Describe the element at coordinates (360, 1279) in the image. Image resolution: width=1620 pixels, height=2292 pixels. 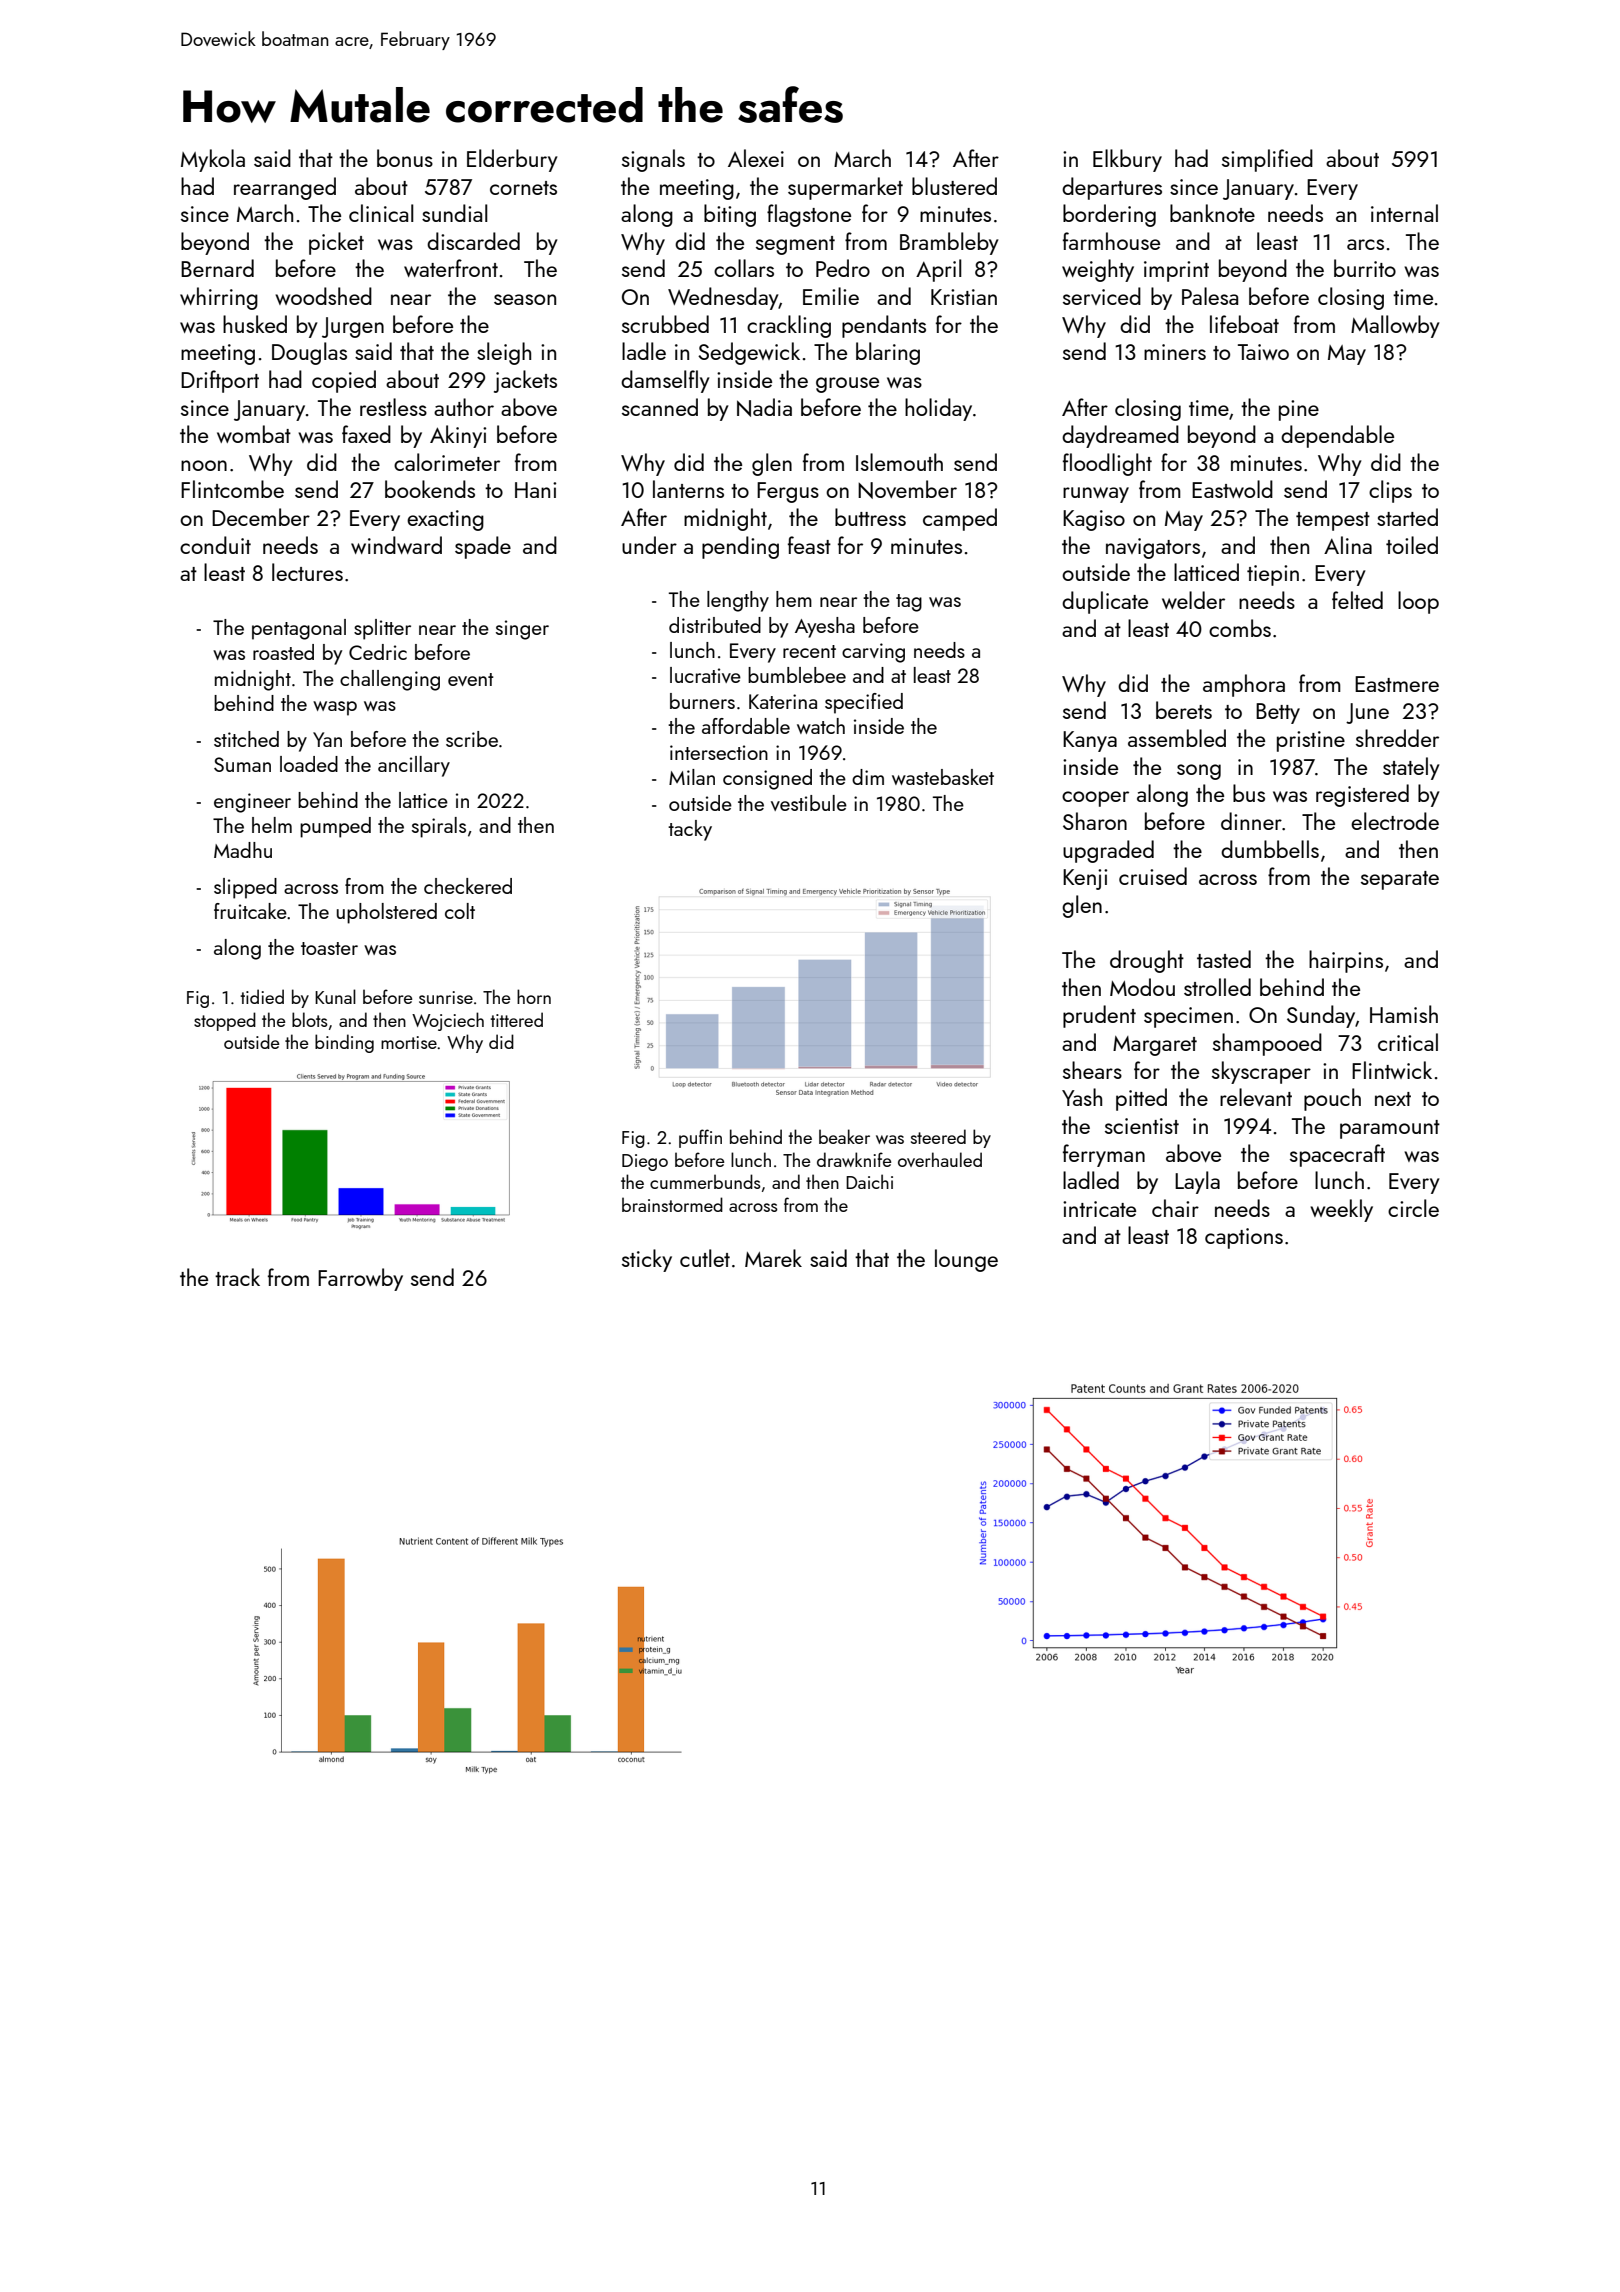
I see `Farrowby` at that location.
